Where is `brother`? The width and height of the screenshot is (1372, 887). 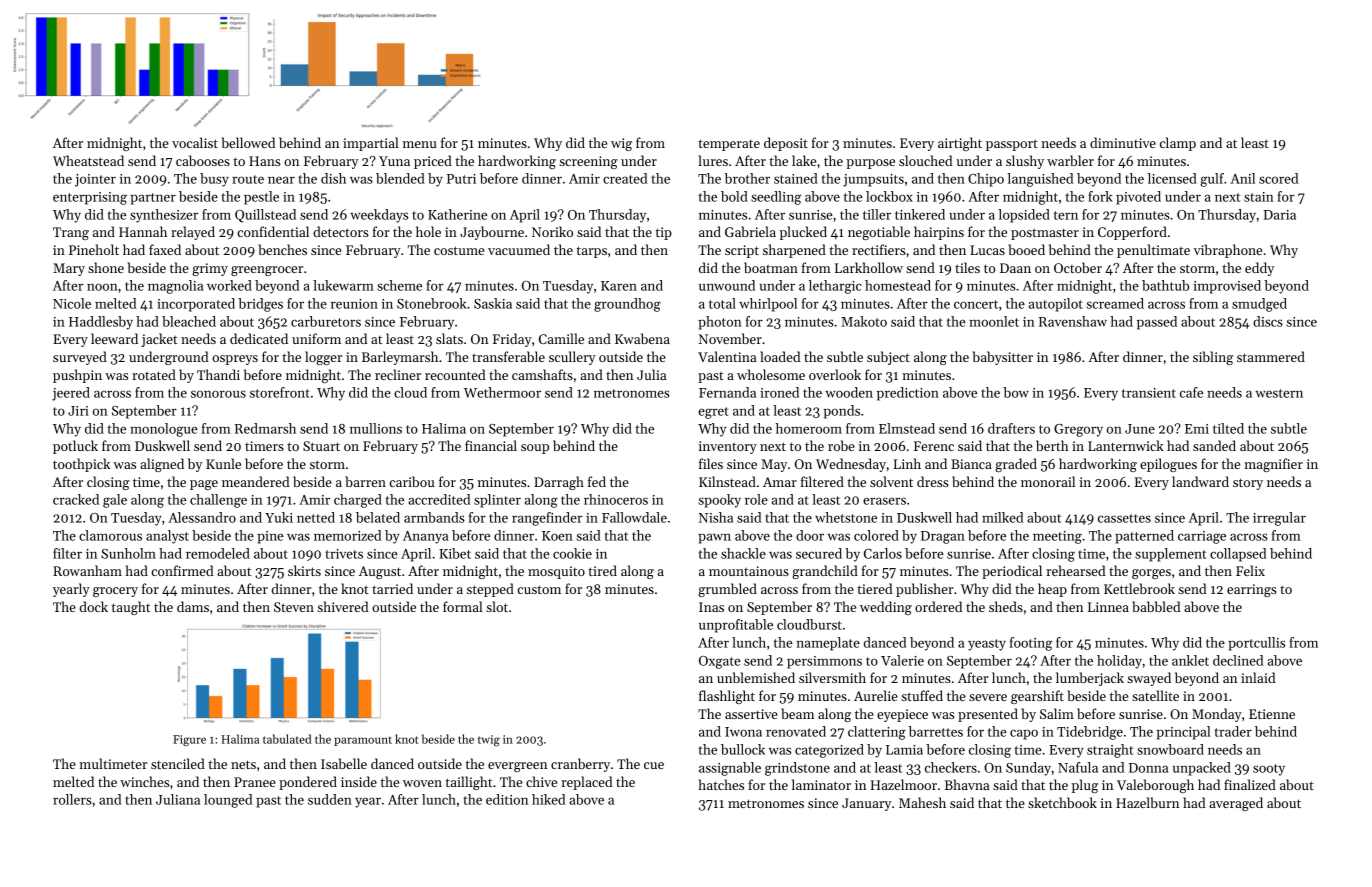
brother is located at coordinates (747, 178).
